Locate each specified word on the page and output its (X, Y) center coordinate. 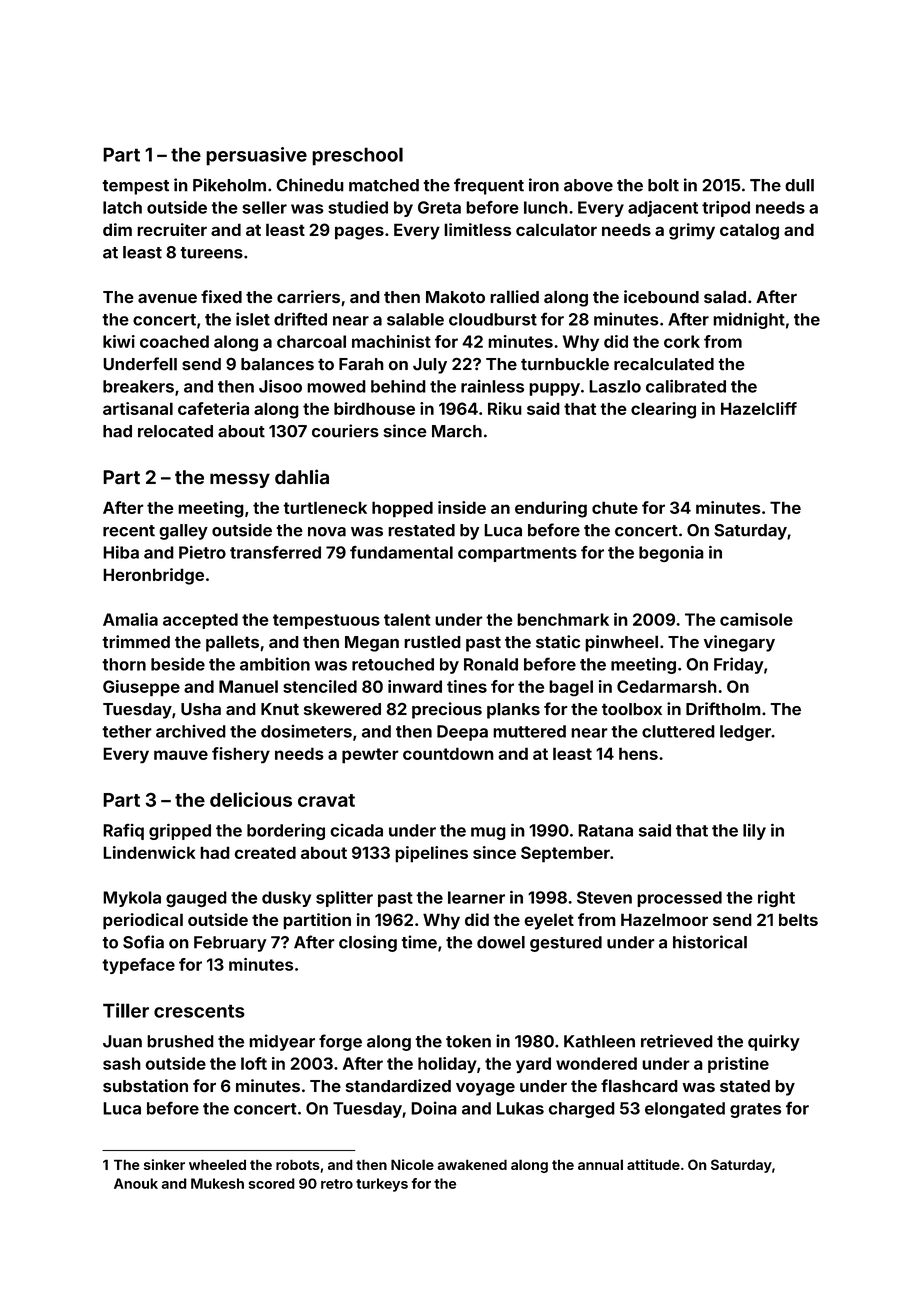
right (776, 899)
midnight (749, 320)
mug (488, 833)
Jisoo (280, 386)
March (457, 431)
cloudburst (493, 319)
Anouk (136, 1183)
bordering (286, 832)
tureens (211, 253)
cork (682, 341)
